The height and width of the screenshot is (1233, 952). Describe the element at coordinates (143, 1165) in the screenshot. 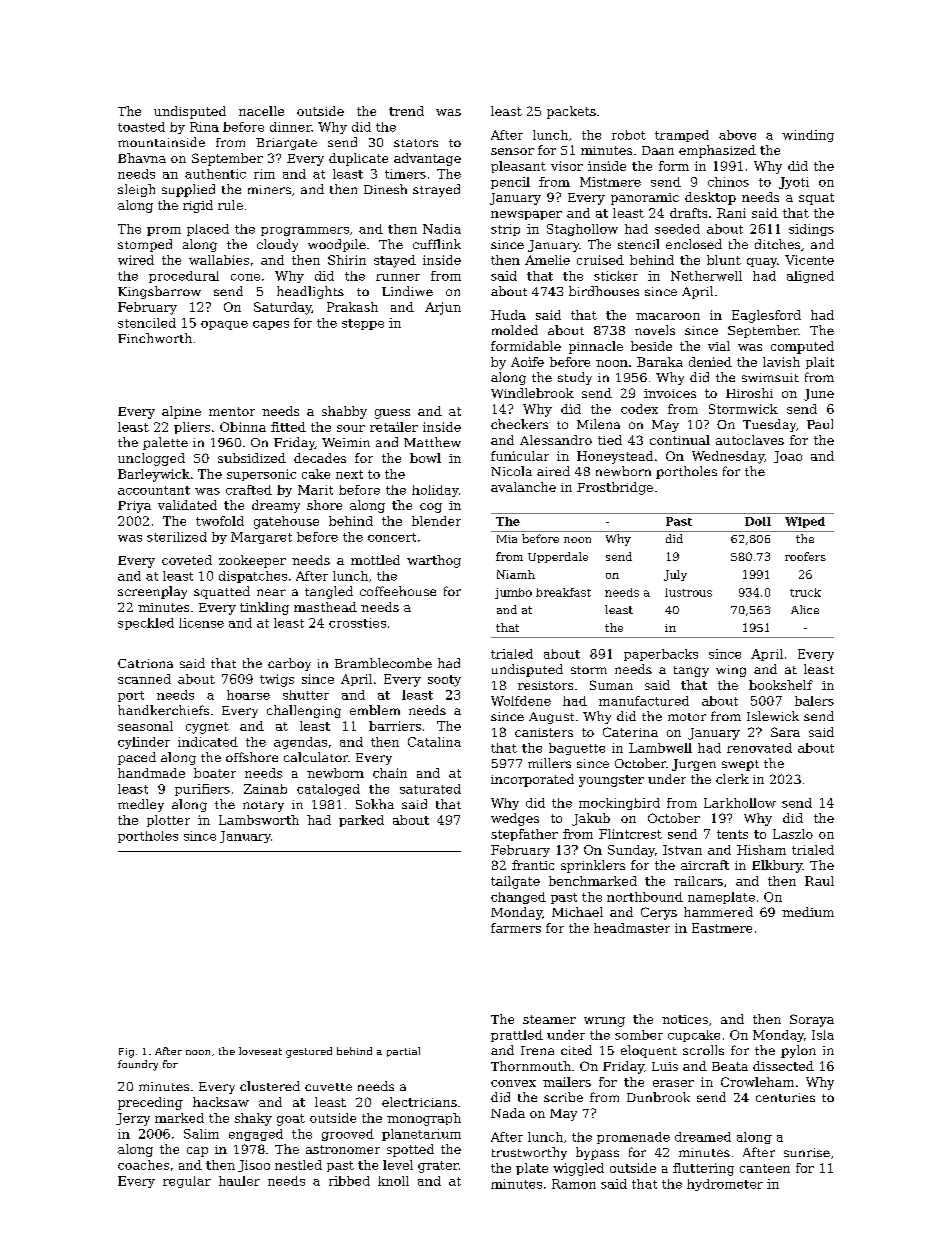

I see `coaches` at that location.
